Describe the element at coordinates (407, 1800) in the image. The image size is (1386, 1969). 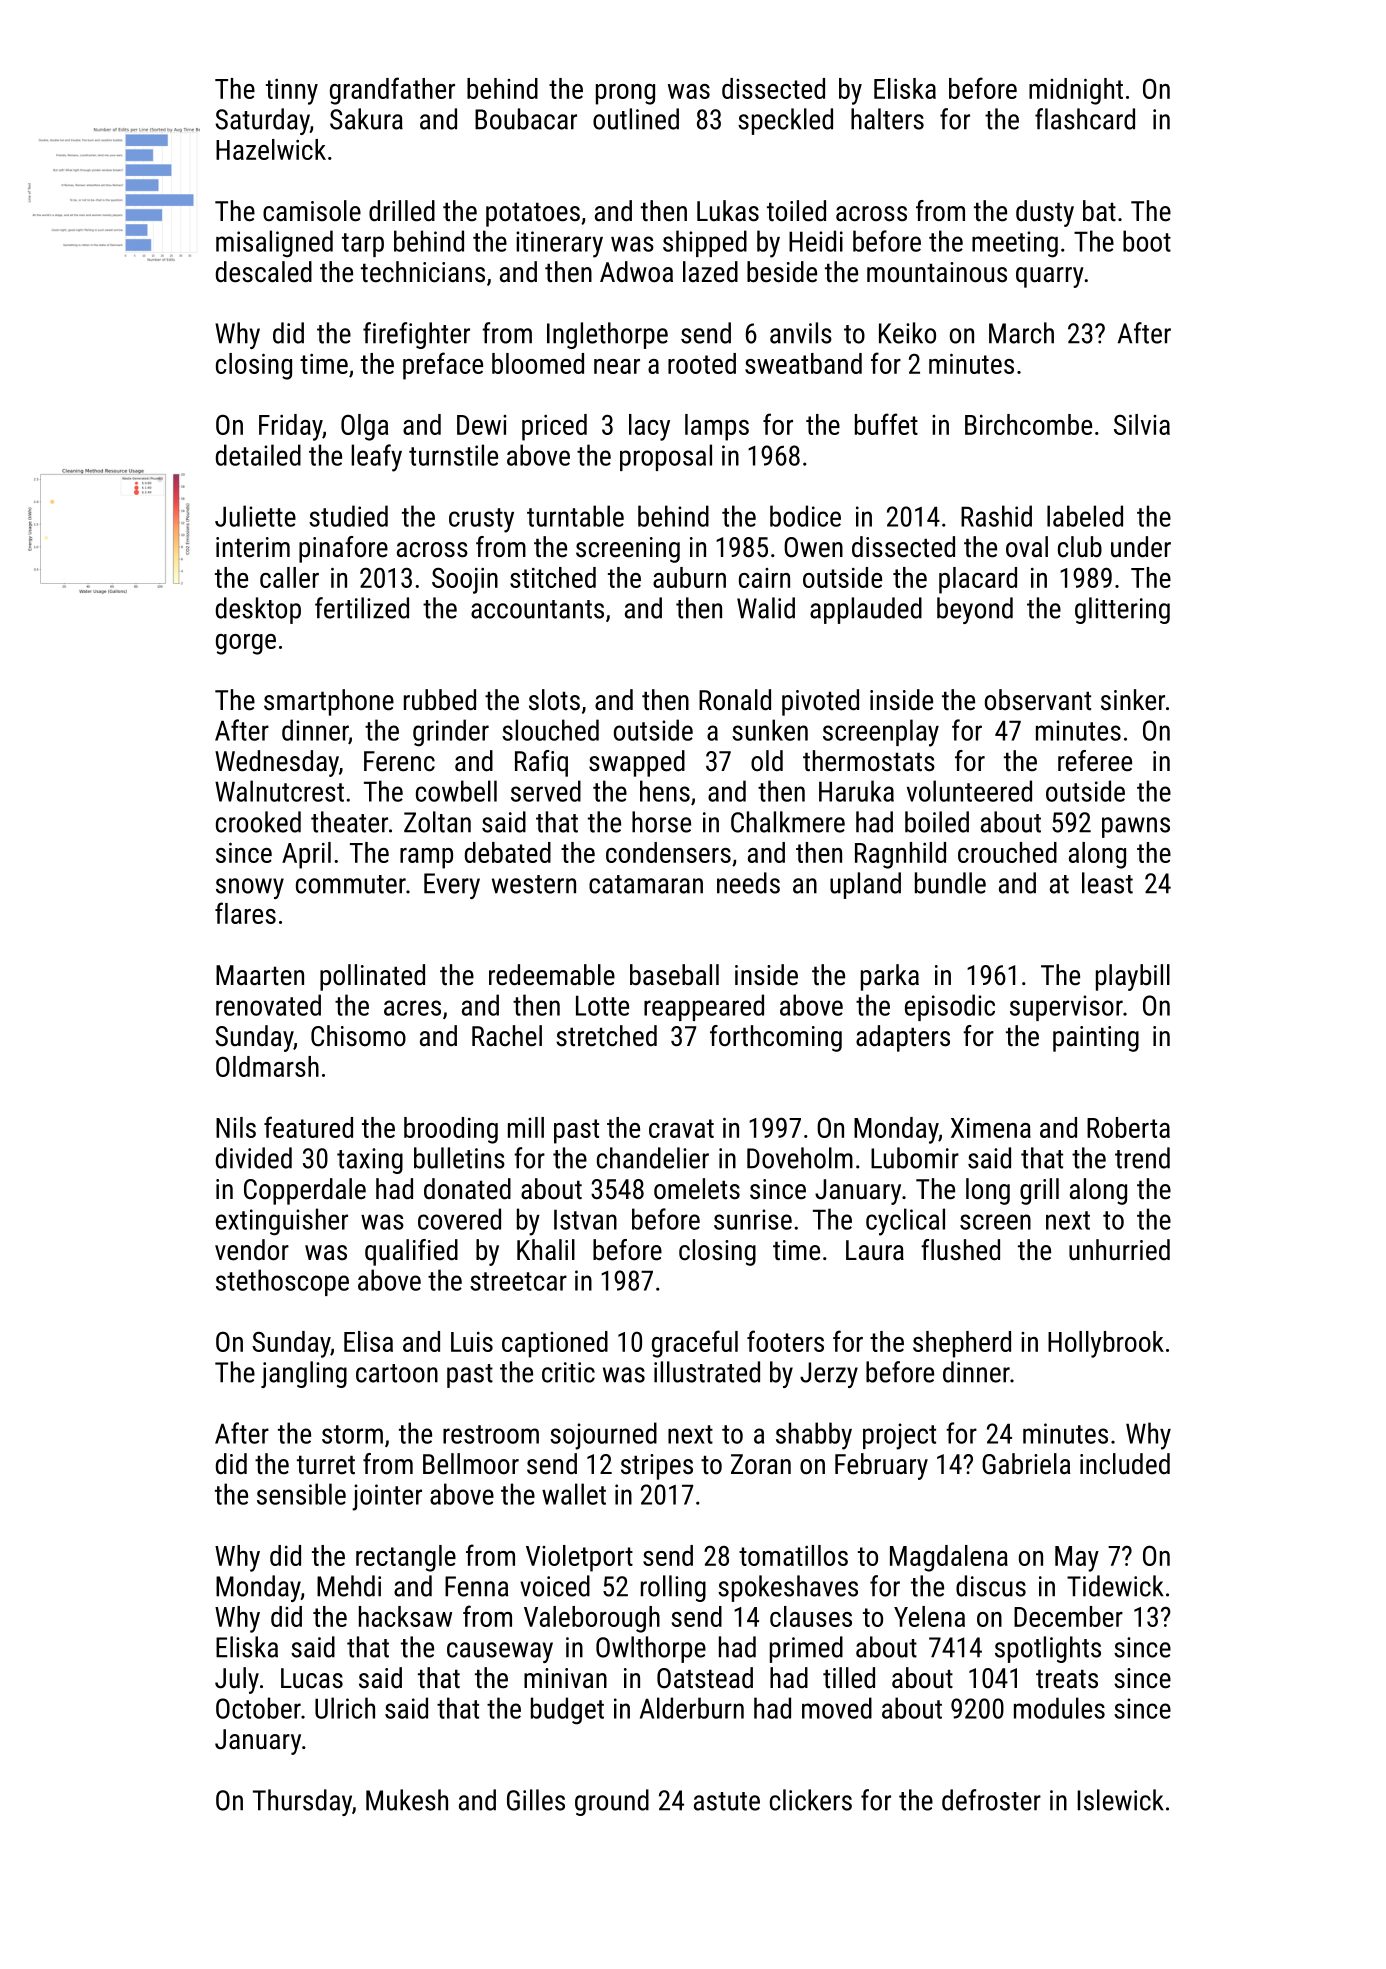
I see `Mukesh` at that location.
